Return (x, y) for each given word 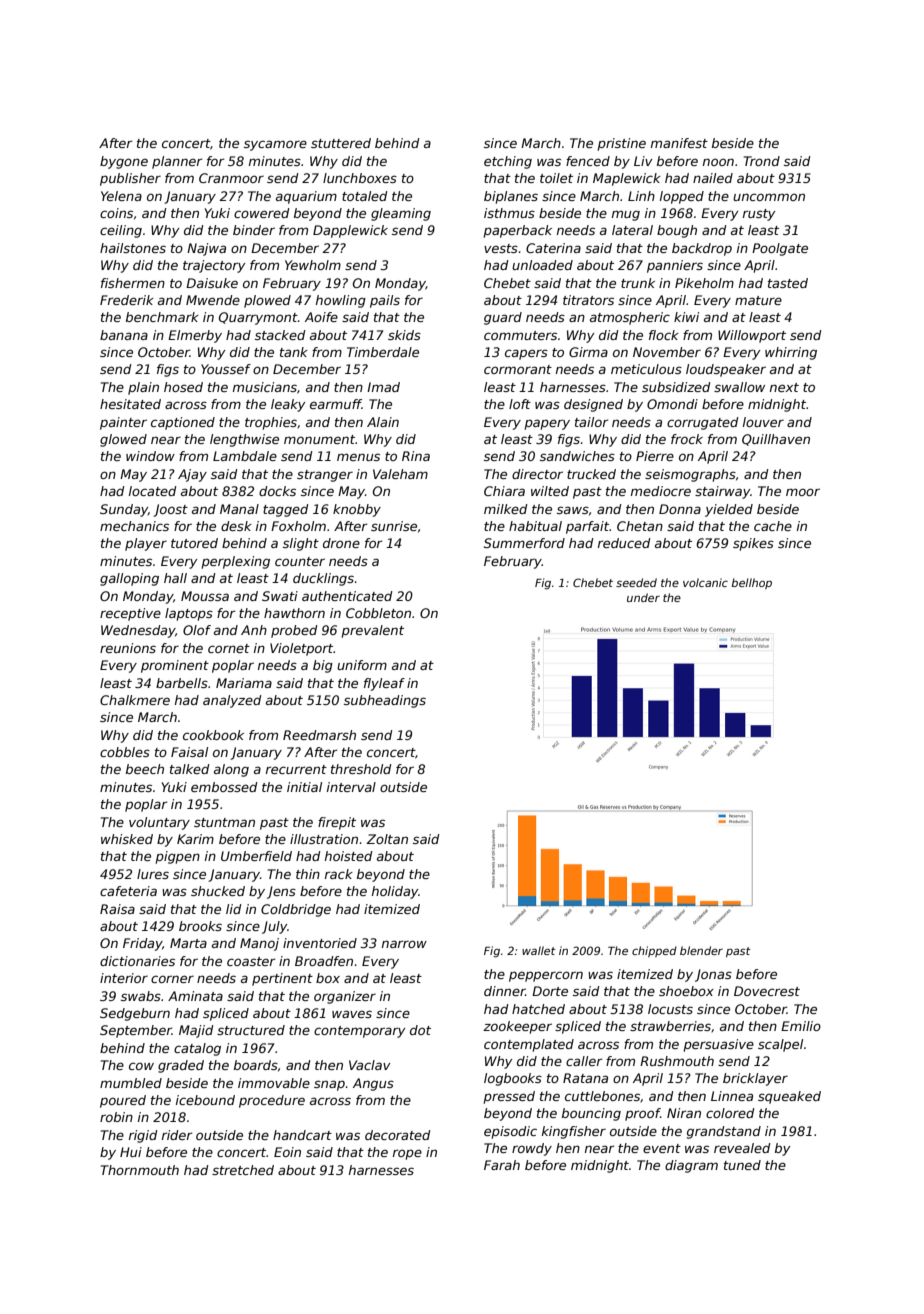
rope (407, 1154)
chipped (654, 951)
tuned (742, 1165)
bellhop (751, 583)
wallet (539, 950)
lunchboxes (360, 178)
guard (503, 318)
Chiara (504, 491)
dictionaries (137, 961)
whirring (791, 353)
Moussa (205, 596)
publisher (130, 179)
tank (294, 352)
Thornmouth (140, 1170)
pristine (622, 144)
